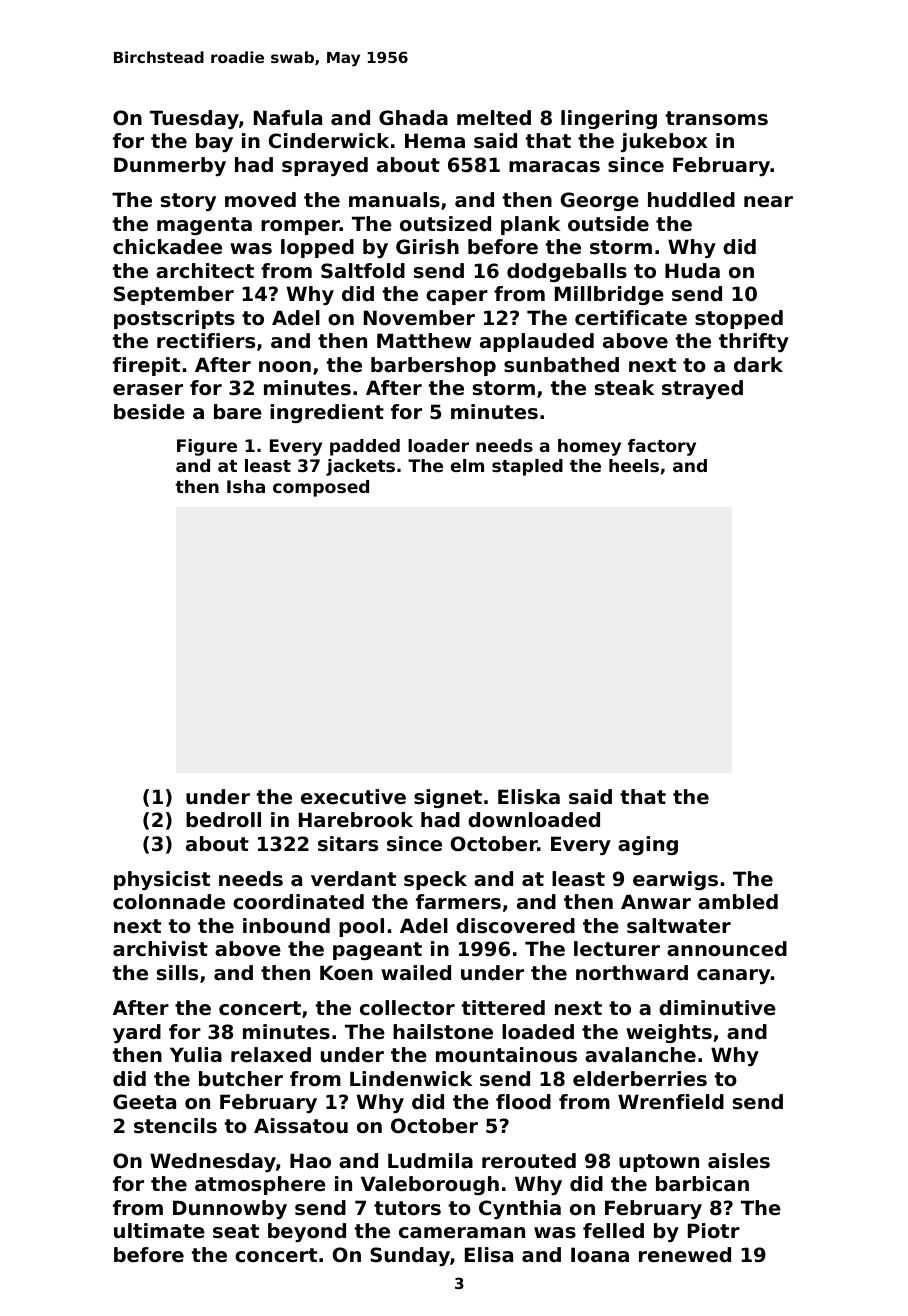  What do you see at coordinates (162, 880) in the screenshot?
I see `physicist` at bounding box center [162, 880].
